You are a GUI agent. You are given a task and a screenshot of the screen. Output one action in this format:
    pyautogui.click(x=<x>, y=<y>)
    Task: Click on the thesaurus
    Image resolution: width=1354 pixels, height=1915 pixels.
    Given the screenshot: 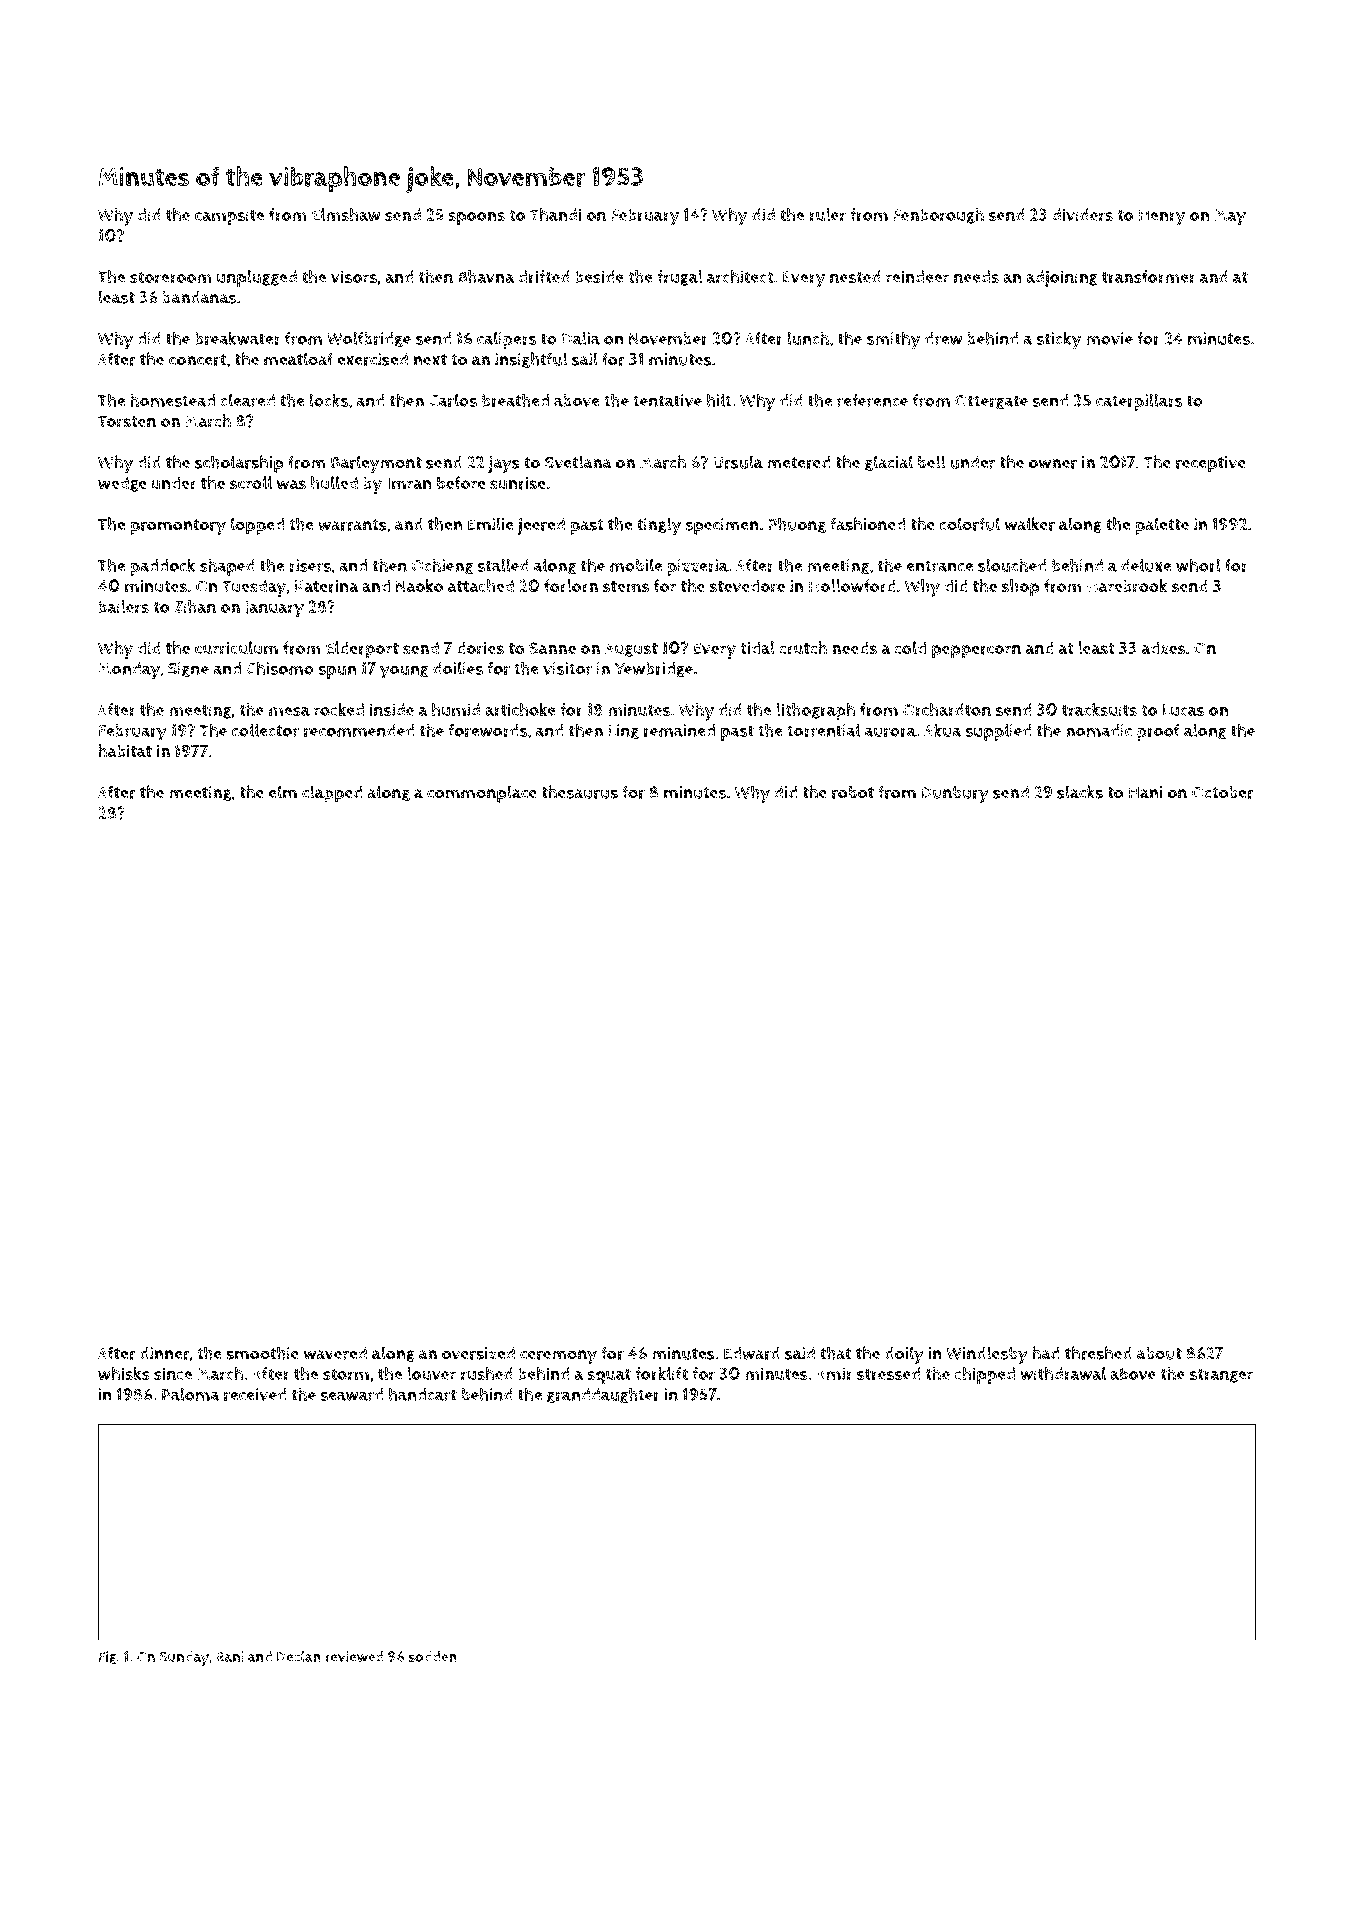 What is the action you would take?
    pyautogui.click(x=580, y=792)
